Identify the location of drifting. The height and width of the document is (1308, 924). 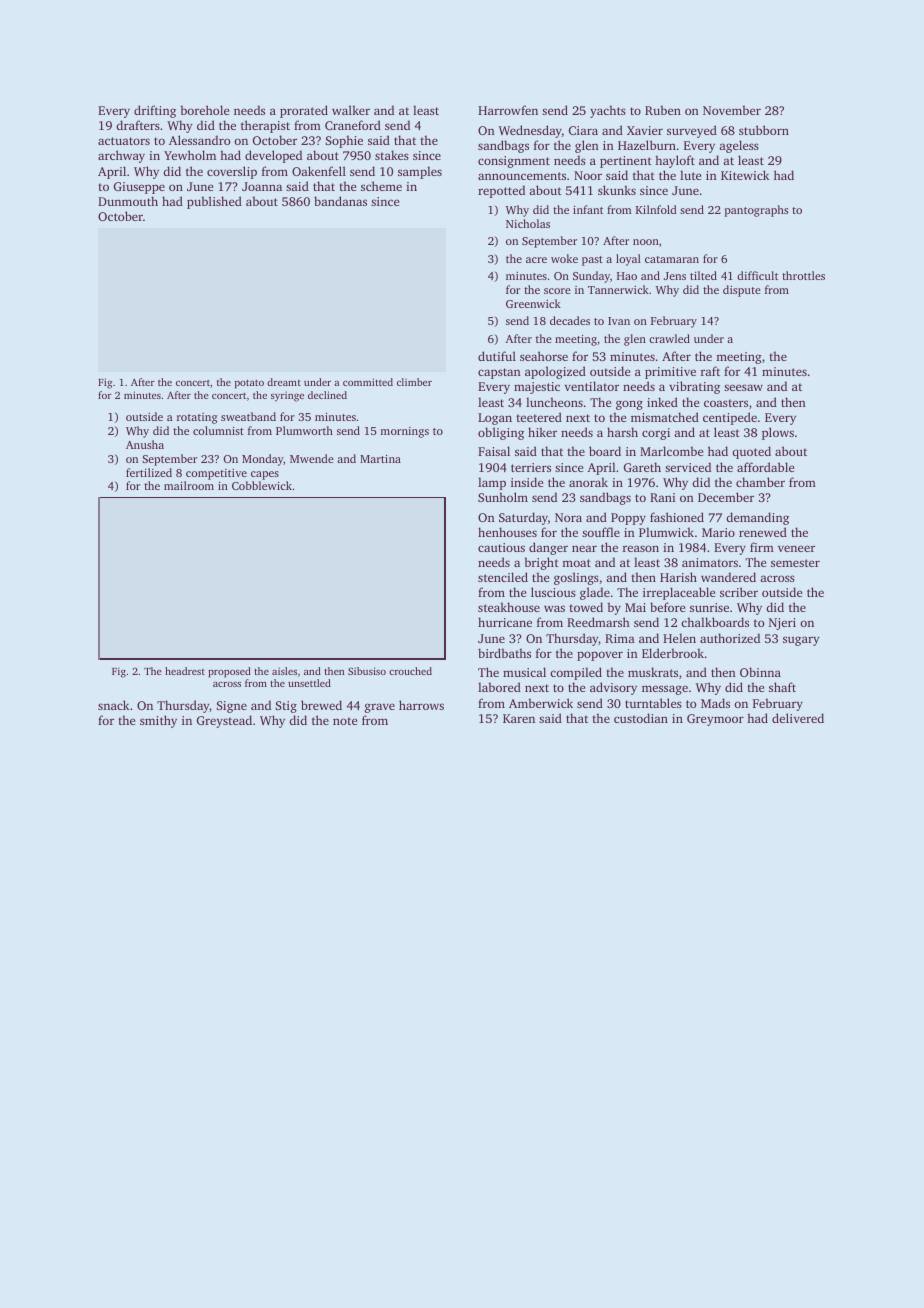
(155, 111).
